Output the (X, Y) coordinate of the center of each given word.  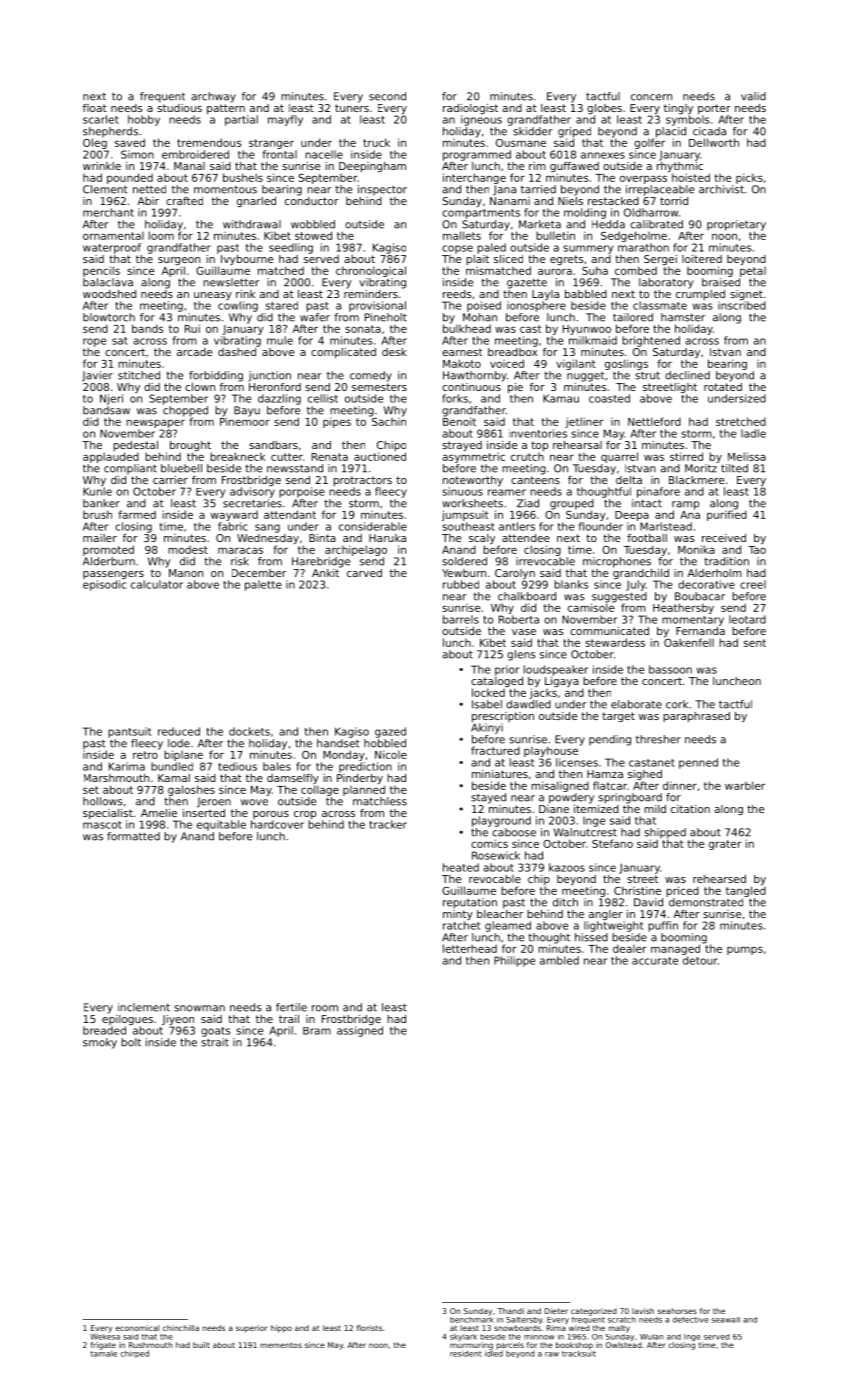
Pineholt (386, 317)
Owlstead (623, 1345)
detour (700, 960)
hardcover (277, 824)
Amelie (159, 813)
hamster (683, 317)
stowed (313, 235)
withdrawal (252, 224)
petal (753, 272)
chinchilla (181, 1328)
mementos (281, 1345)
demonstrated (706, 902)
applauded (111, 457)
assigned (360, 1031)
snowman (199, 1008)
